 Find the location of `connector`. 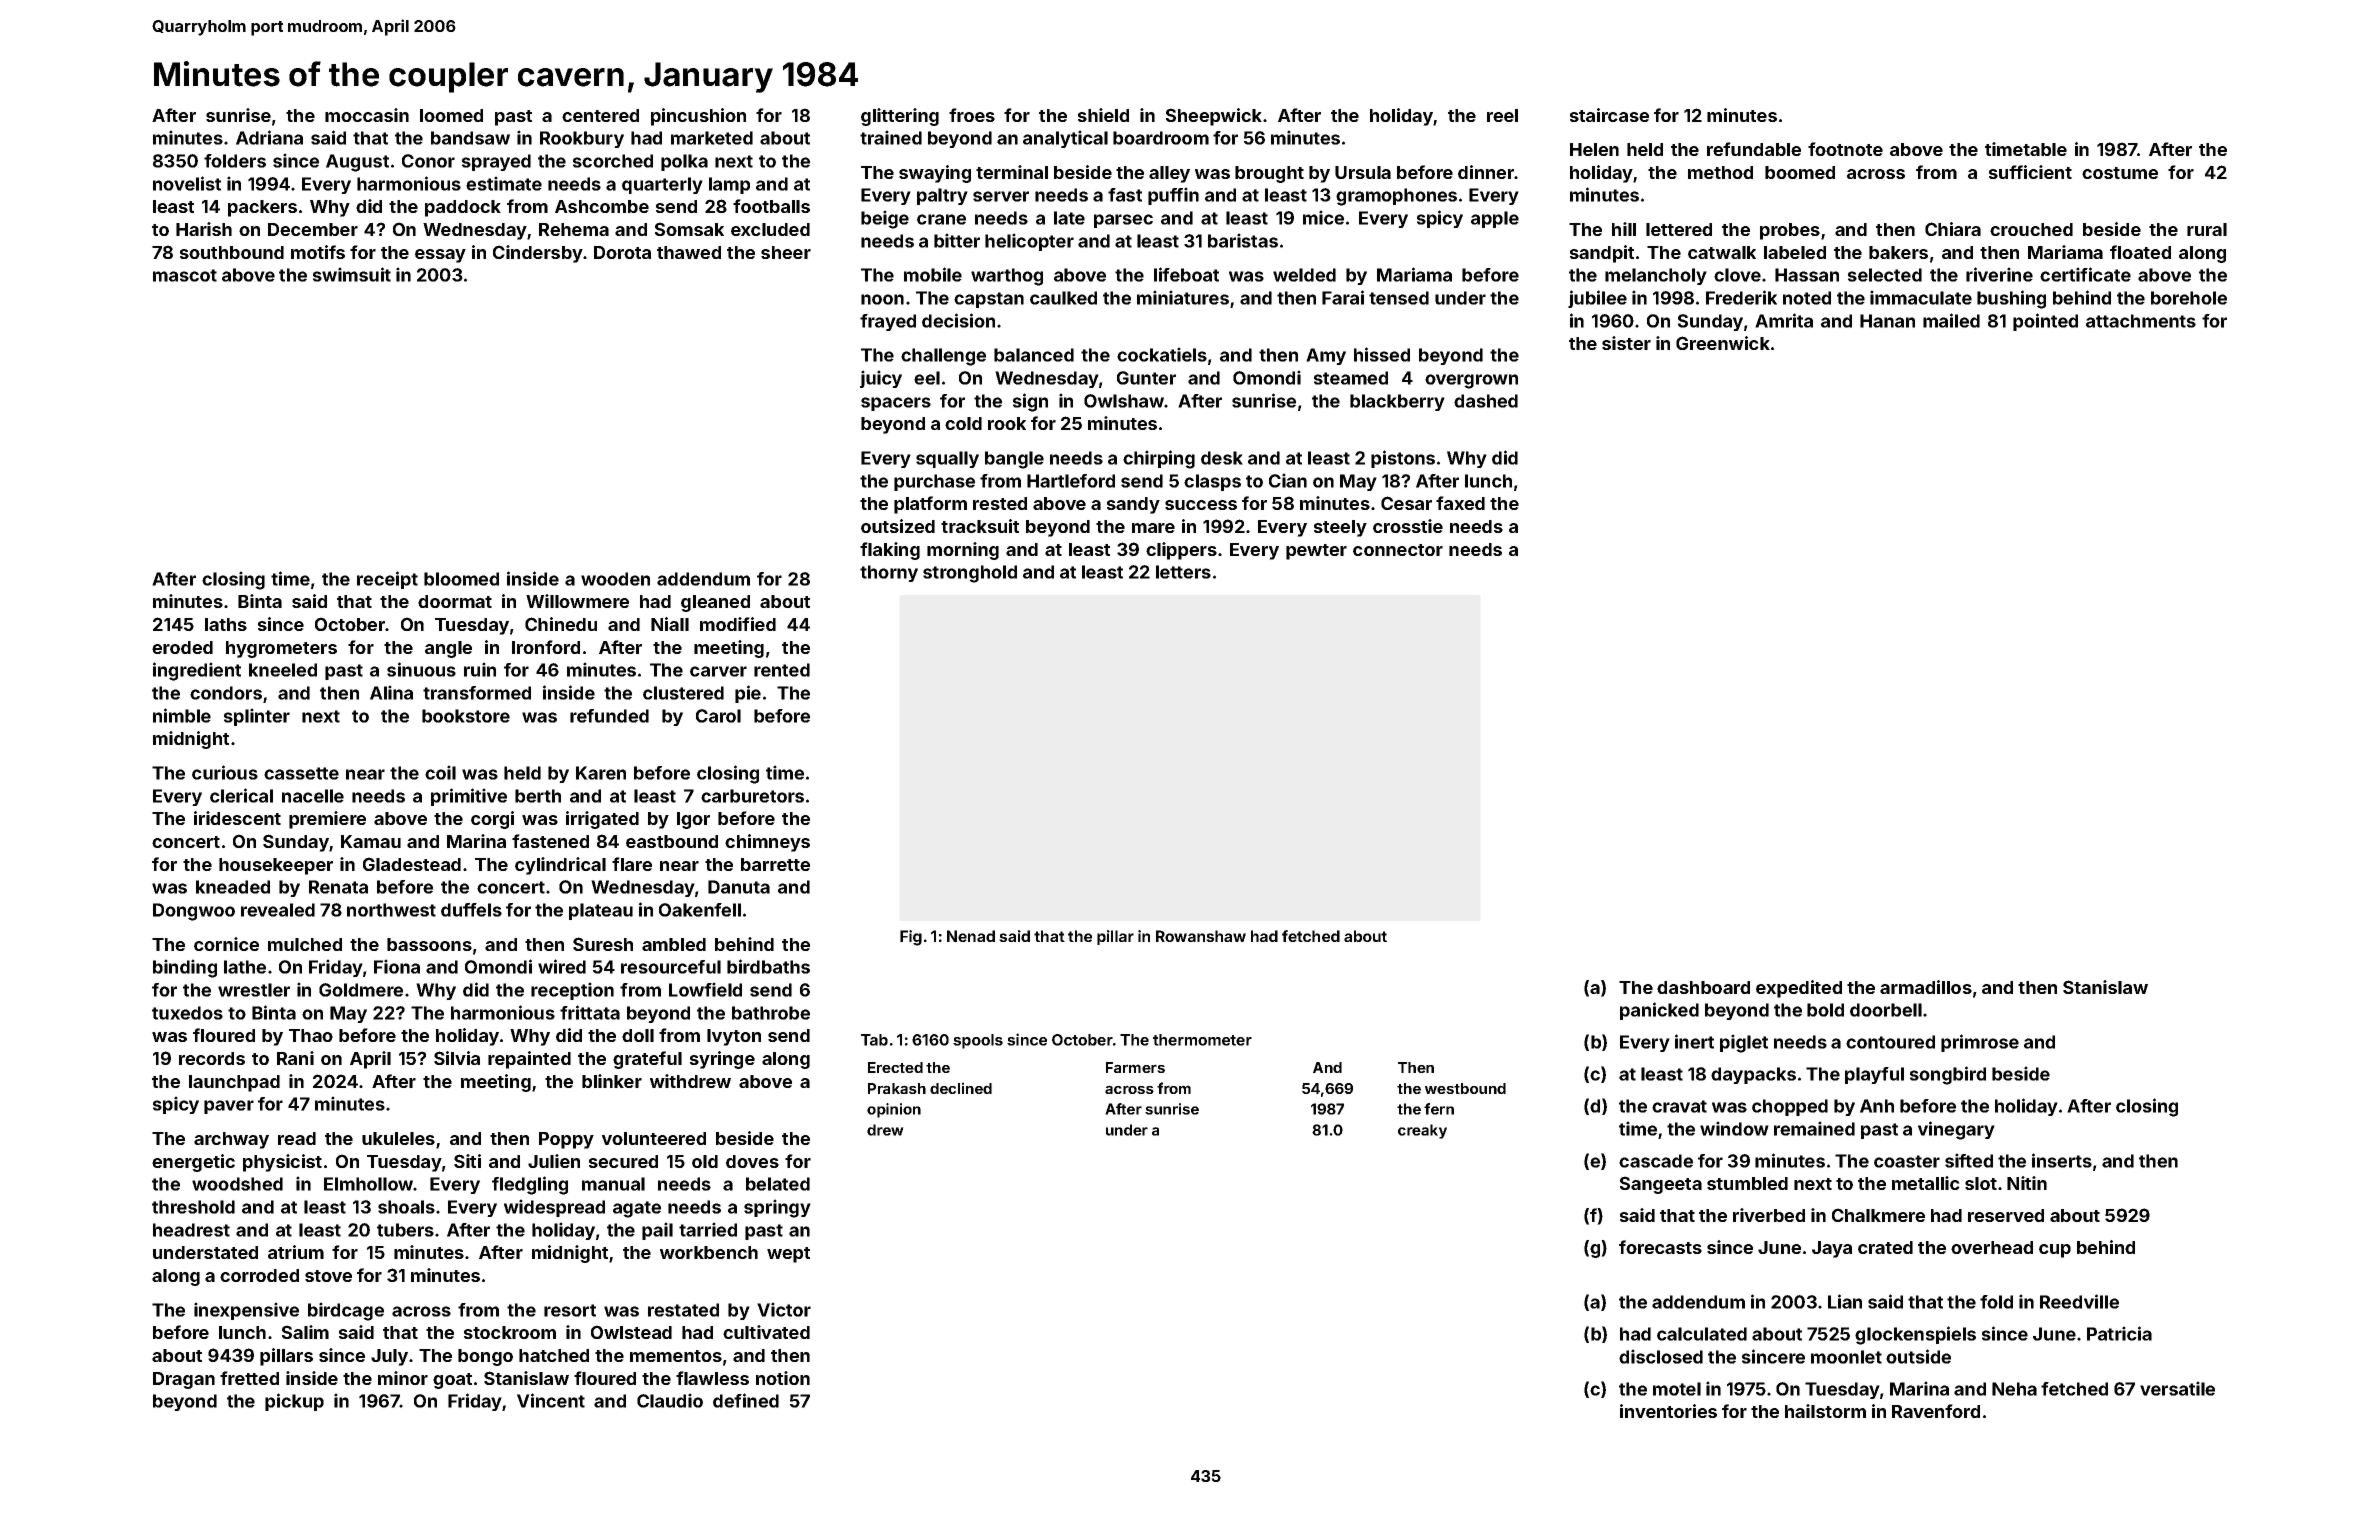

connector is located at coordinates (1398, 550).
